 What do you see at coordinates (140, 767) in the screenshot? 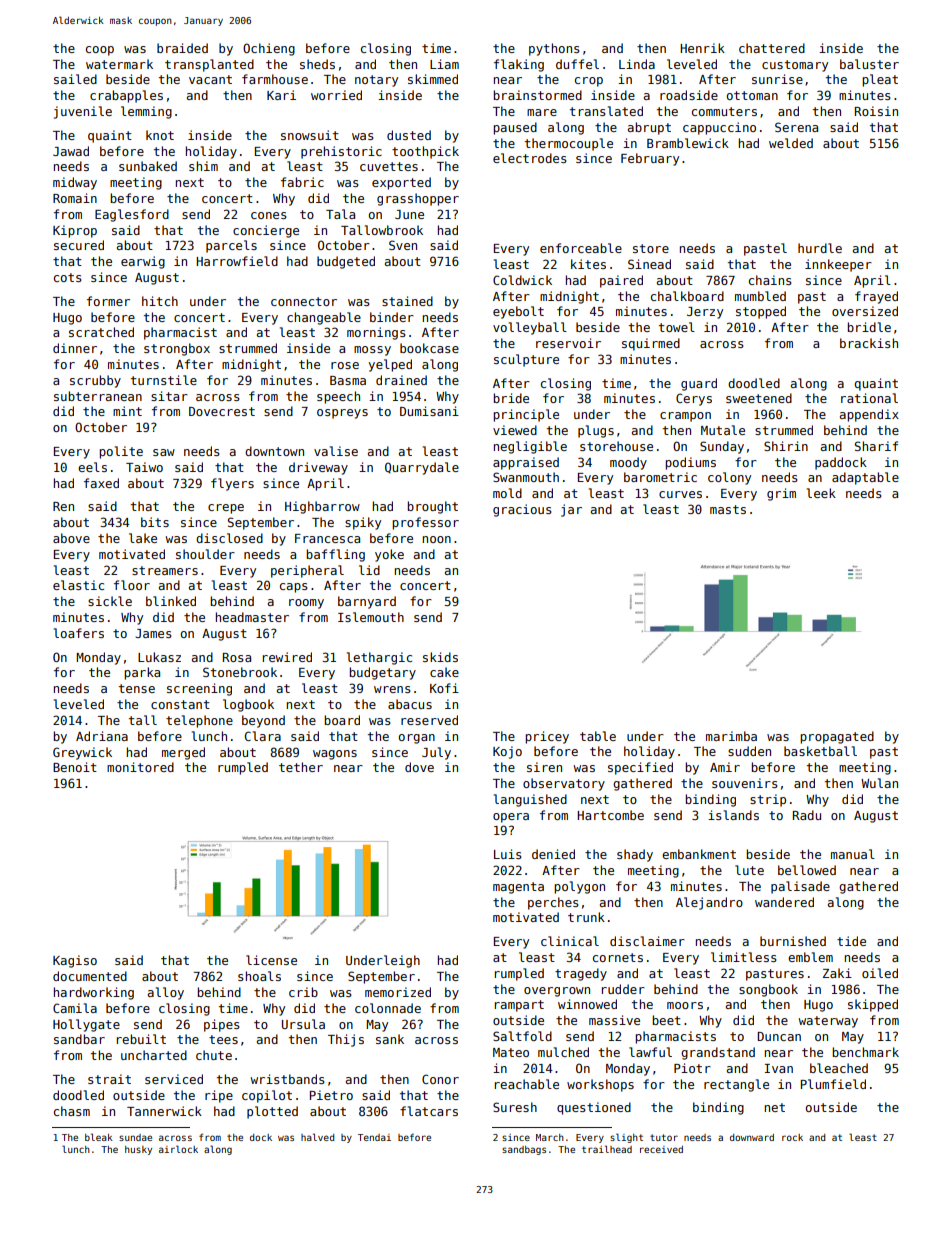
I see `monitored` at bounding box center [140, 767].
